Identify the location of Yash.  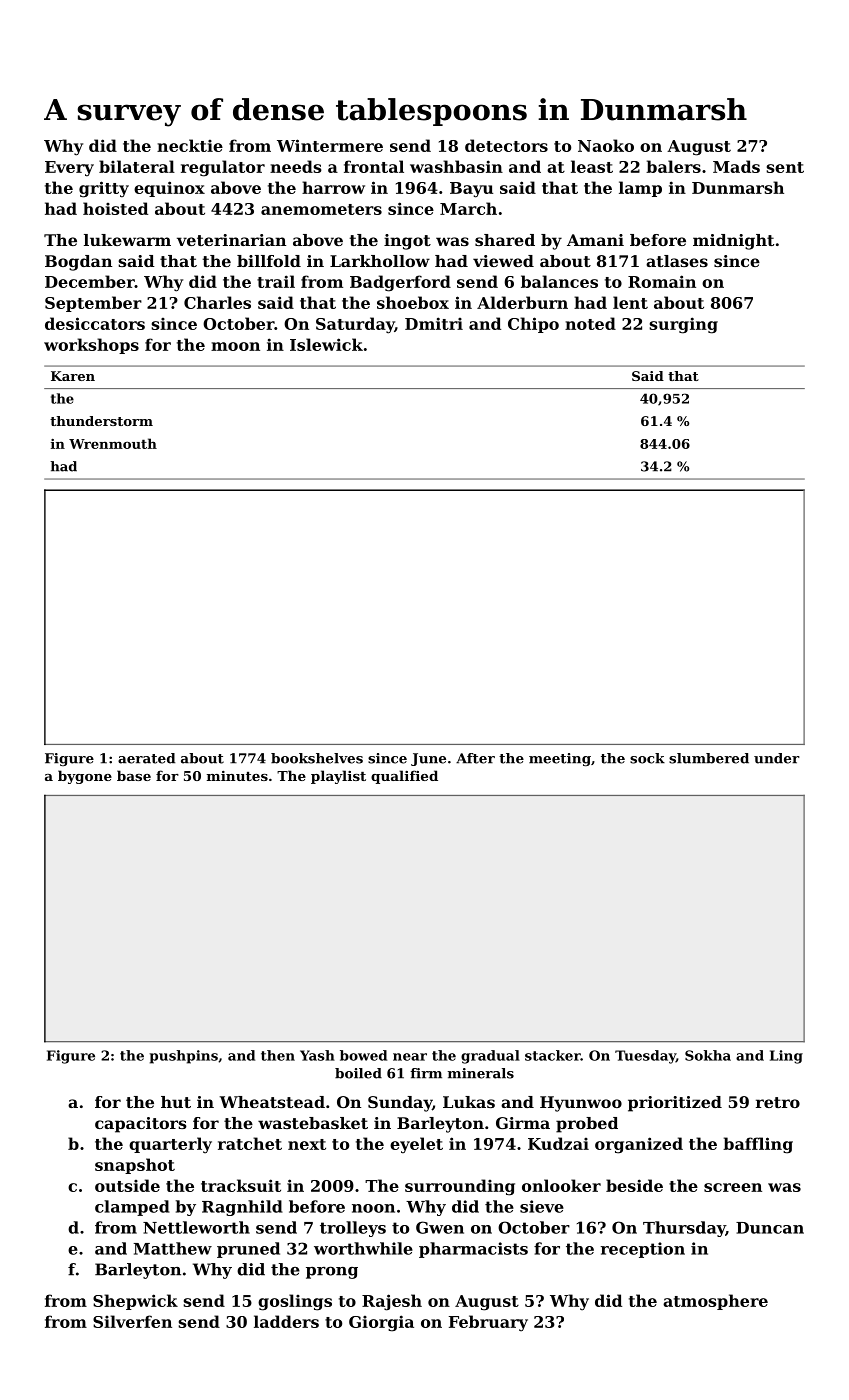
(317, 1055).
